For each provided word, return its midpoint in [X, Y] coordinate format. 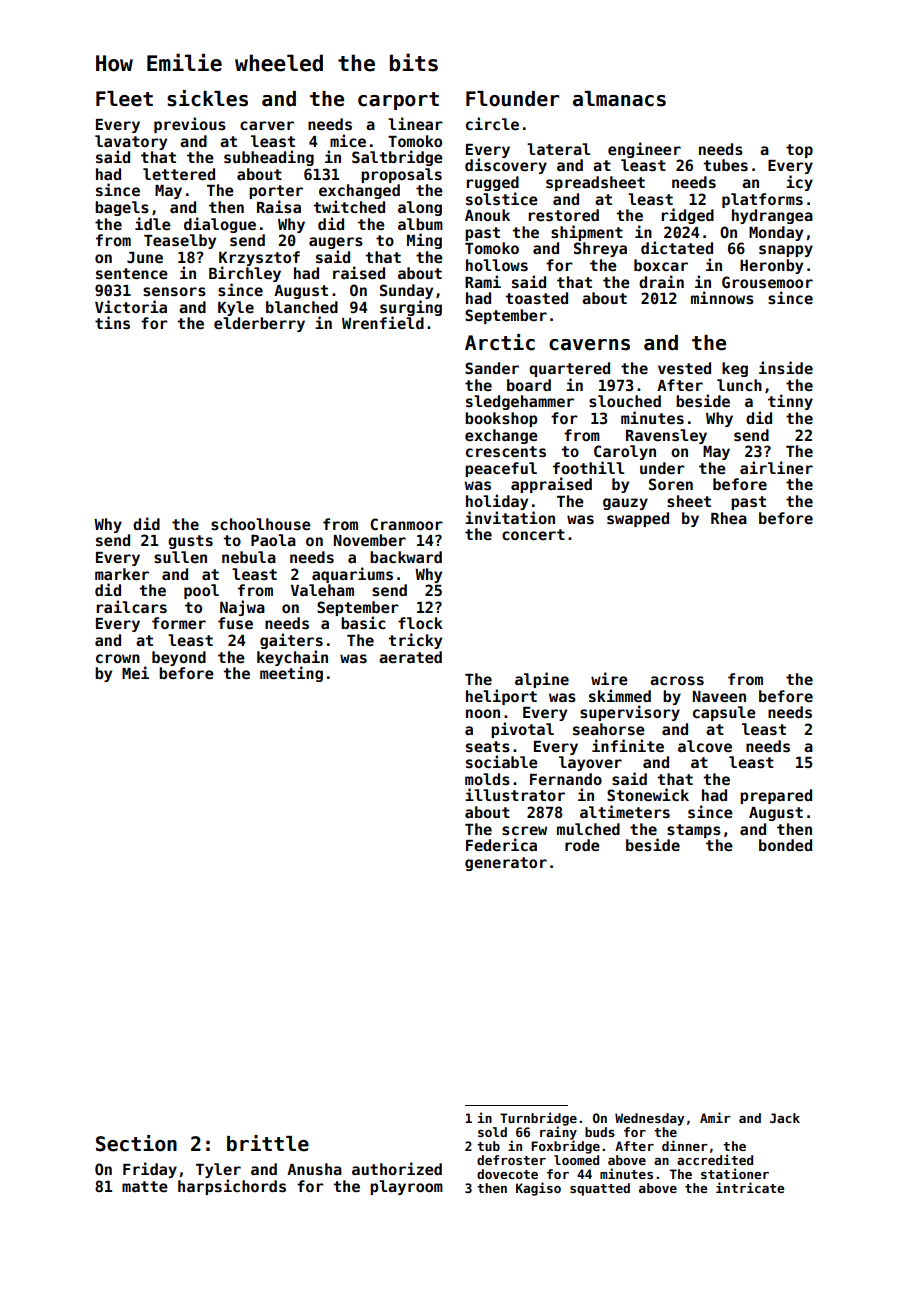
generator [506, 864]
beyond [179, 658]
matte [145, 1186]
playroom [406, 1187]
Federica [501, 844]
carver [267, 125]
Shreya [600, 249]
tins [112, 322]
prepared [776, 796]
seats [488, 746]
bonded [785, 845]
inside [786, 367]
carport [398, 101]
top [799, 151]
